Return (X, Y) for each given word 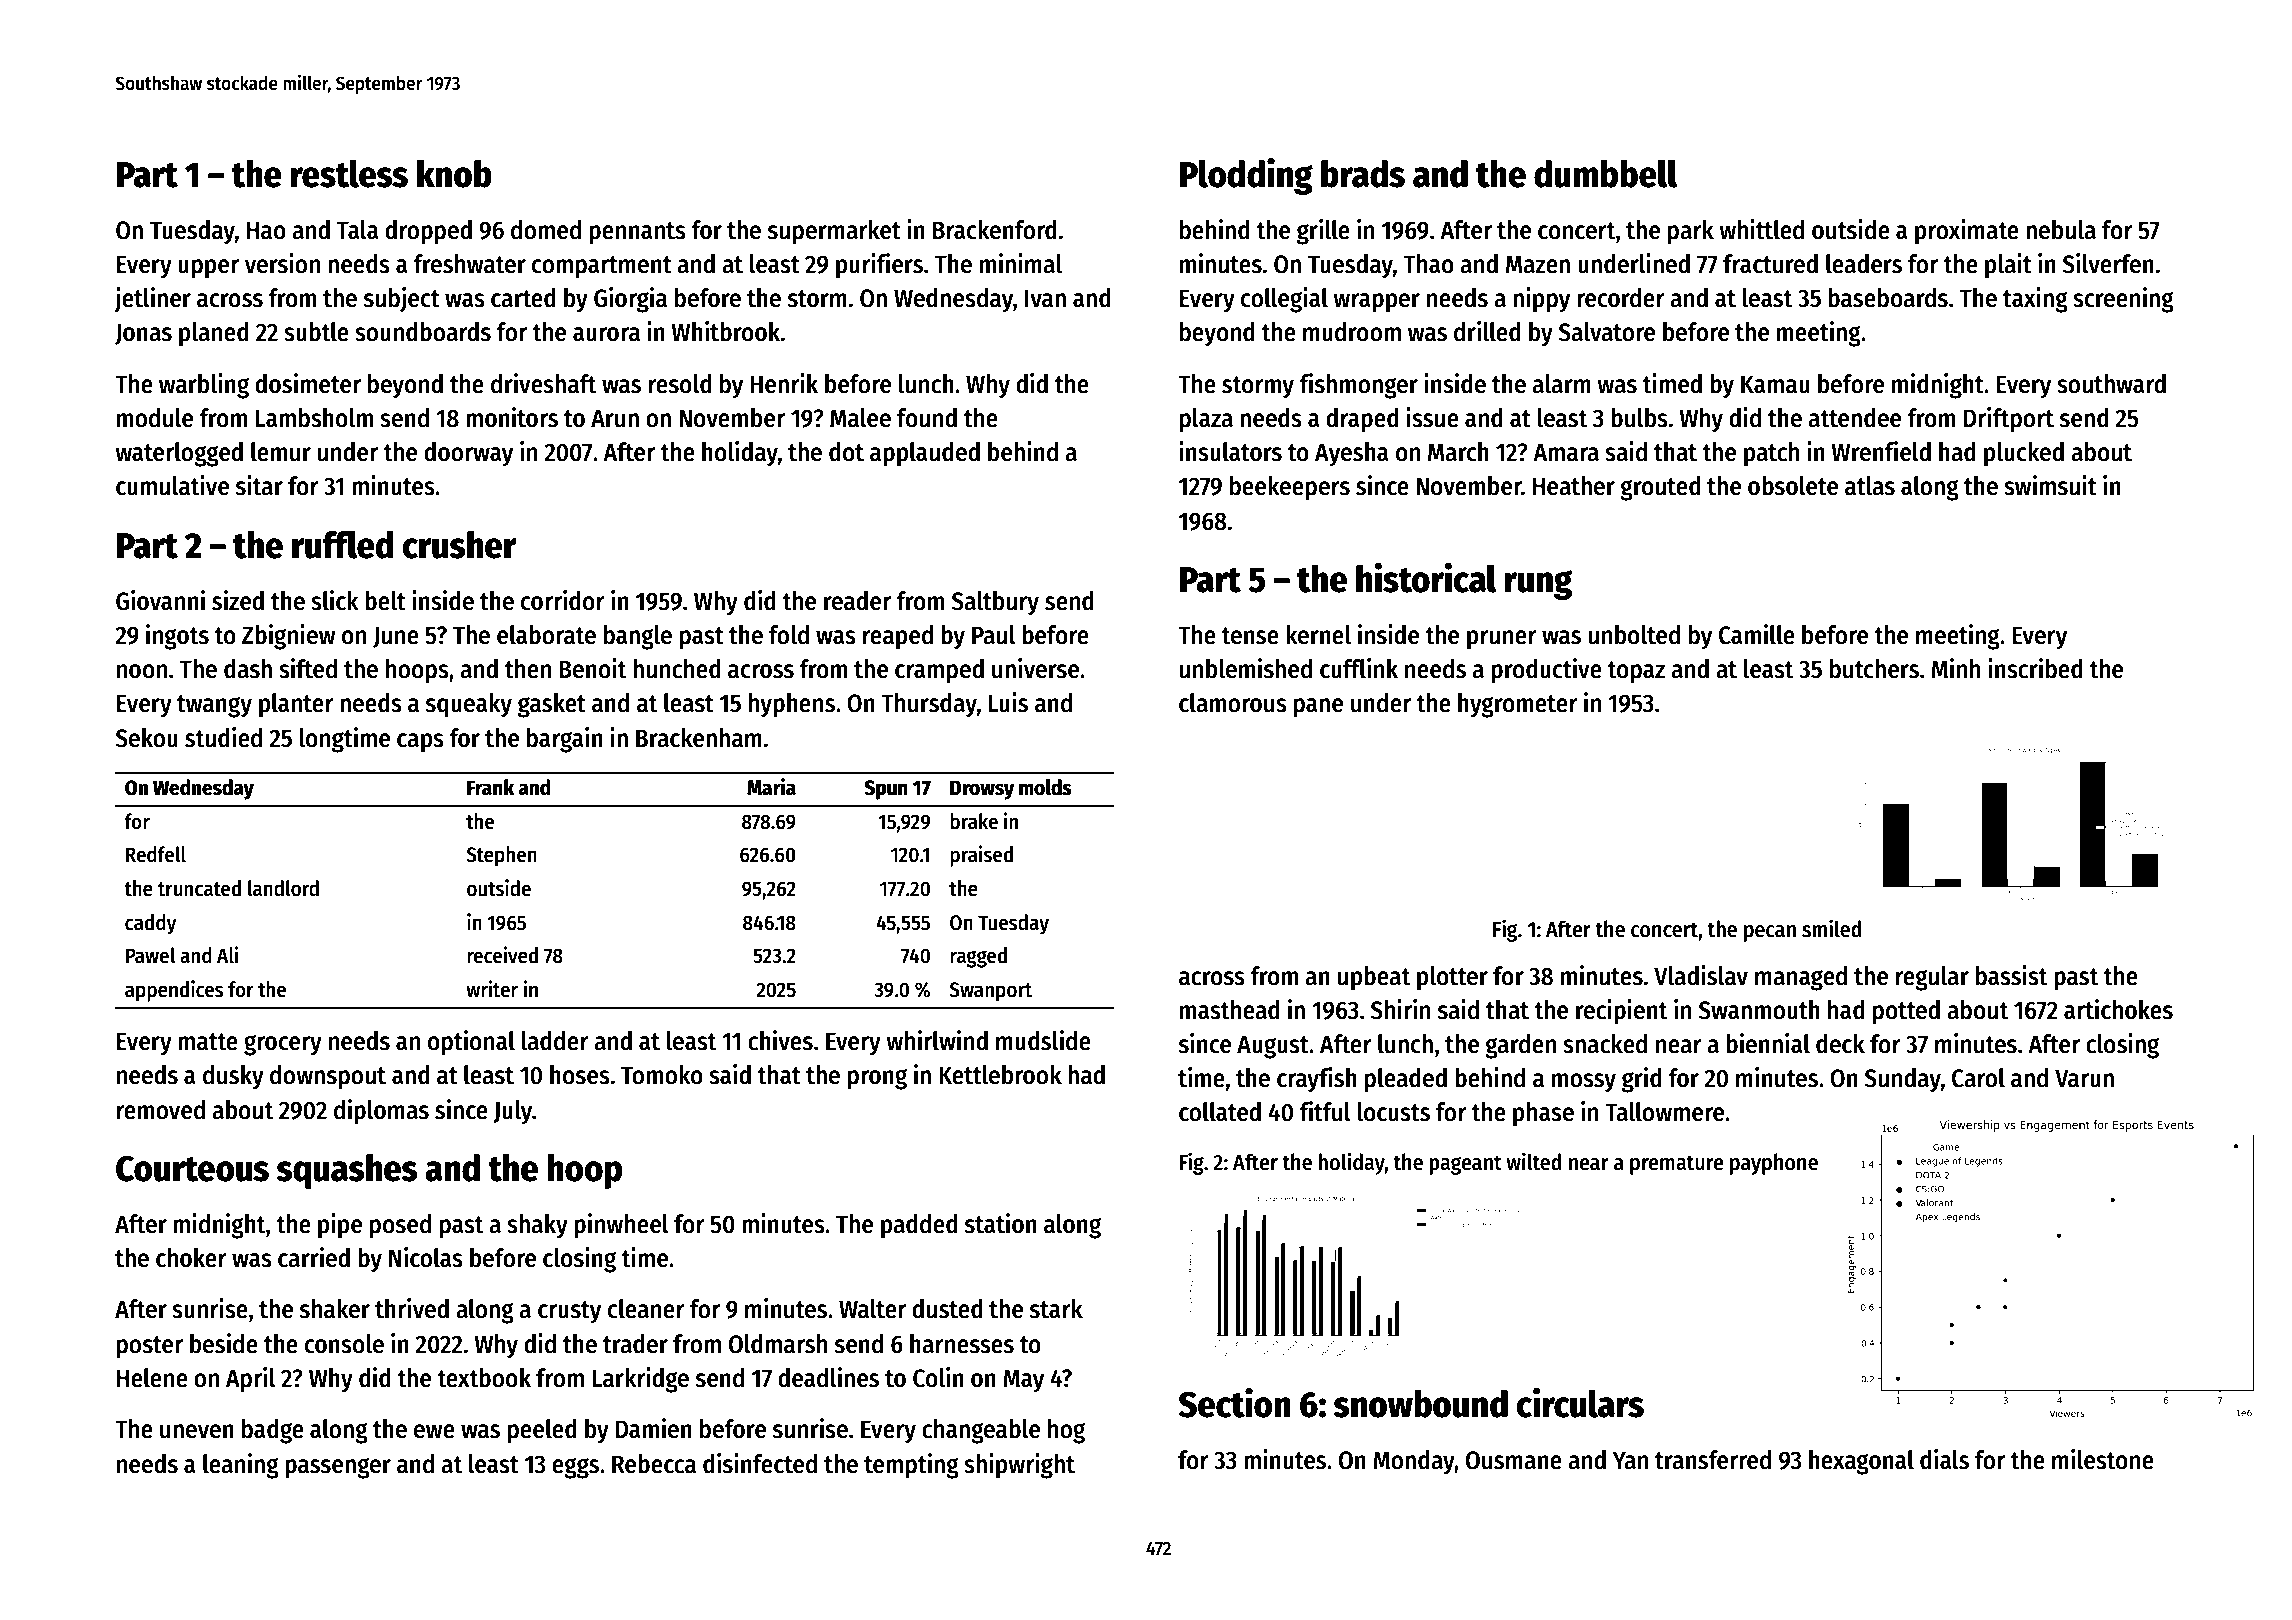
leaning (241, 1466)
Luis (1008, 702)
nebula (2061, 230)
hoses (580, 1075)
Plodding (1246, 176)
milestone (2103, 1459)
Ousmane (1514, 1460)
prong (877, 1079)
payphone (1774, 1164)
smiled (1831, 928)
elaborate (546, 635)
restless (349, 173)
